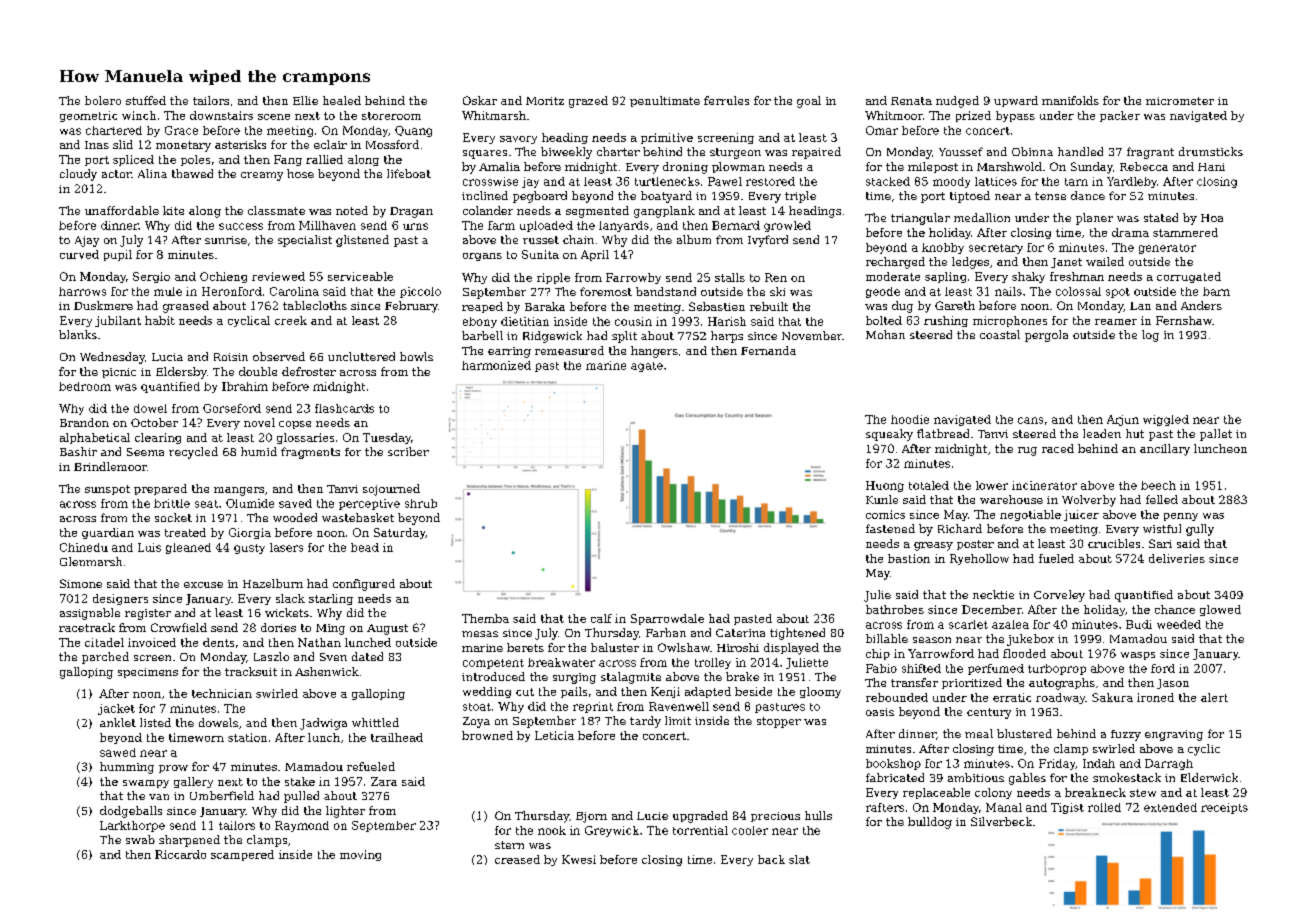  Describe the element at coordinates (173, 769) in the page. I see `prow` at that location.
